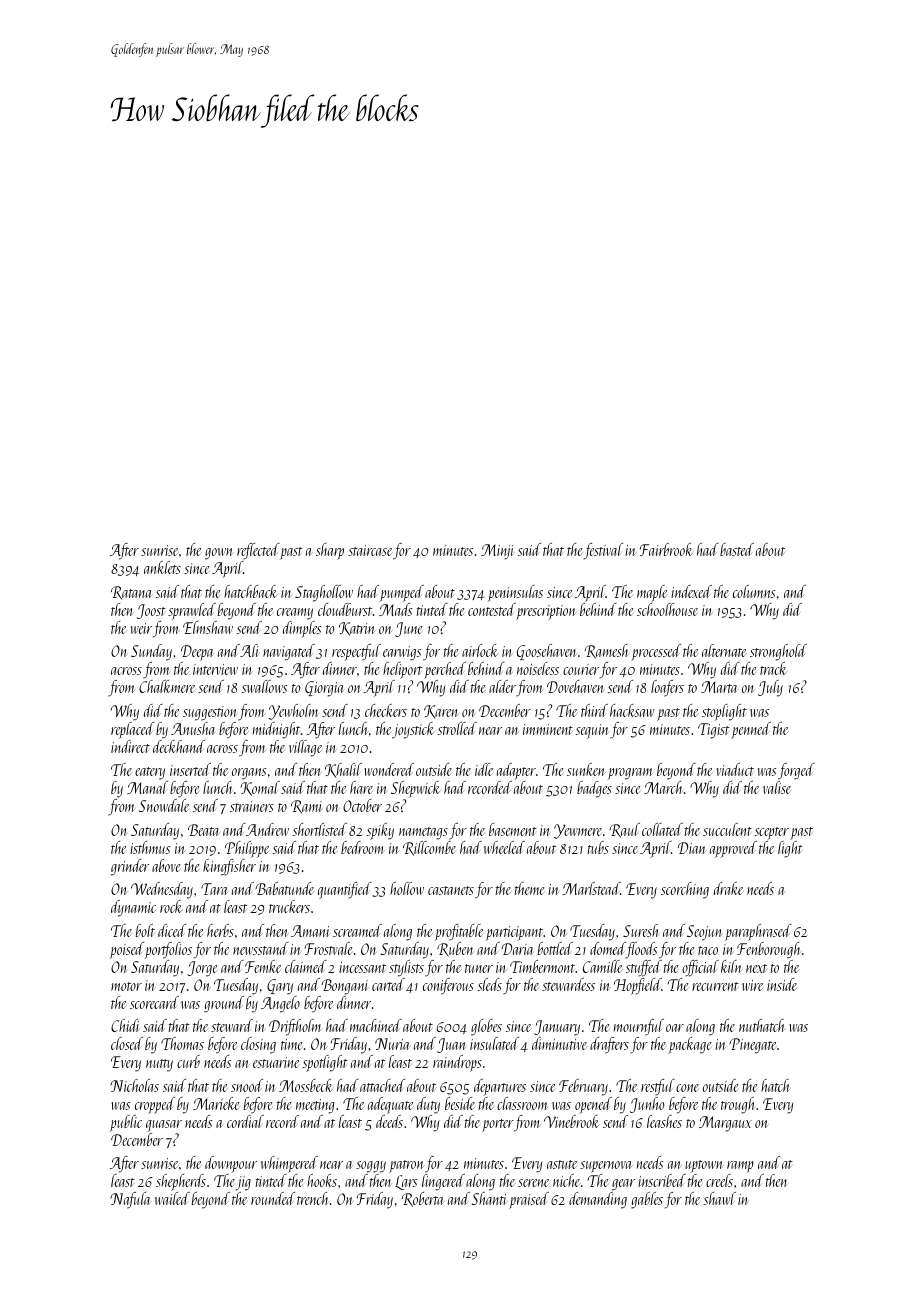 Image resolution: width=924 pixels, height=1308 pixels. I want to click on Fairbrook, so click(666, 549).
